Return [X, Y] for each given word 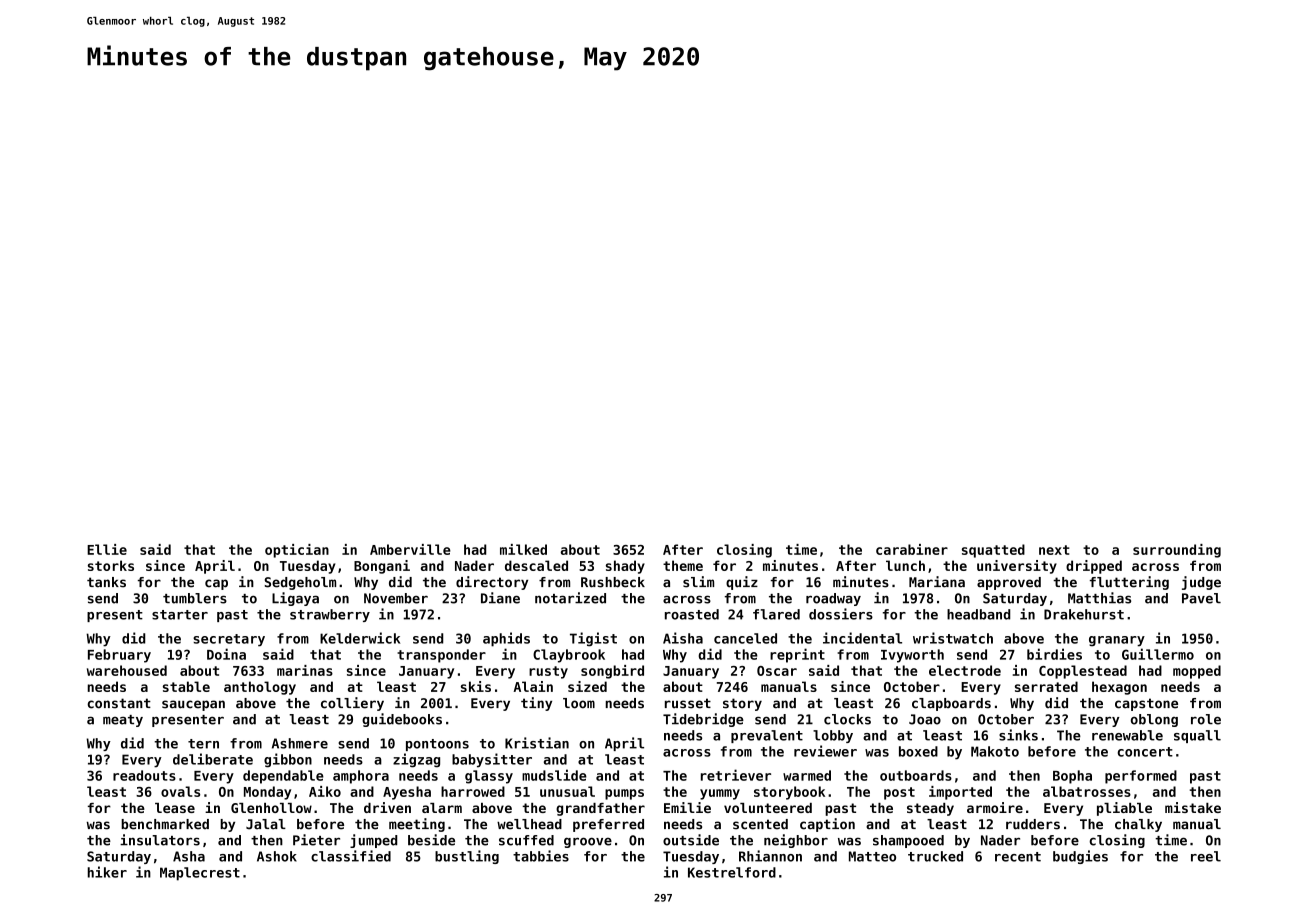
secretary [229, 640]
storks [111, 565]
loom [579, 703]
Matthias [1099, 598]
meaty [123, 721]
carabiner [912, 549]
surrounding [1177, 551]
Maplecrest [200, 874]
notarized [570, 598]
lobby [833, 736]
